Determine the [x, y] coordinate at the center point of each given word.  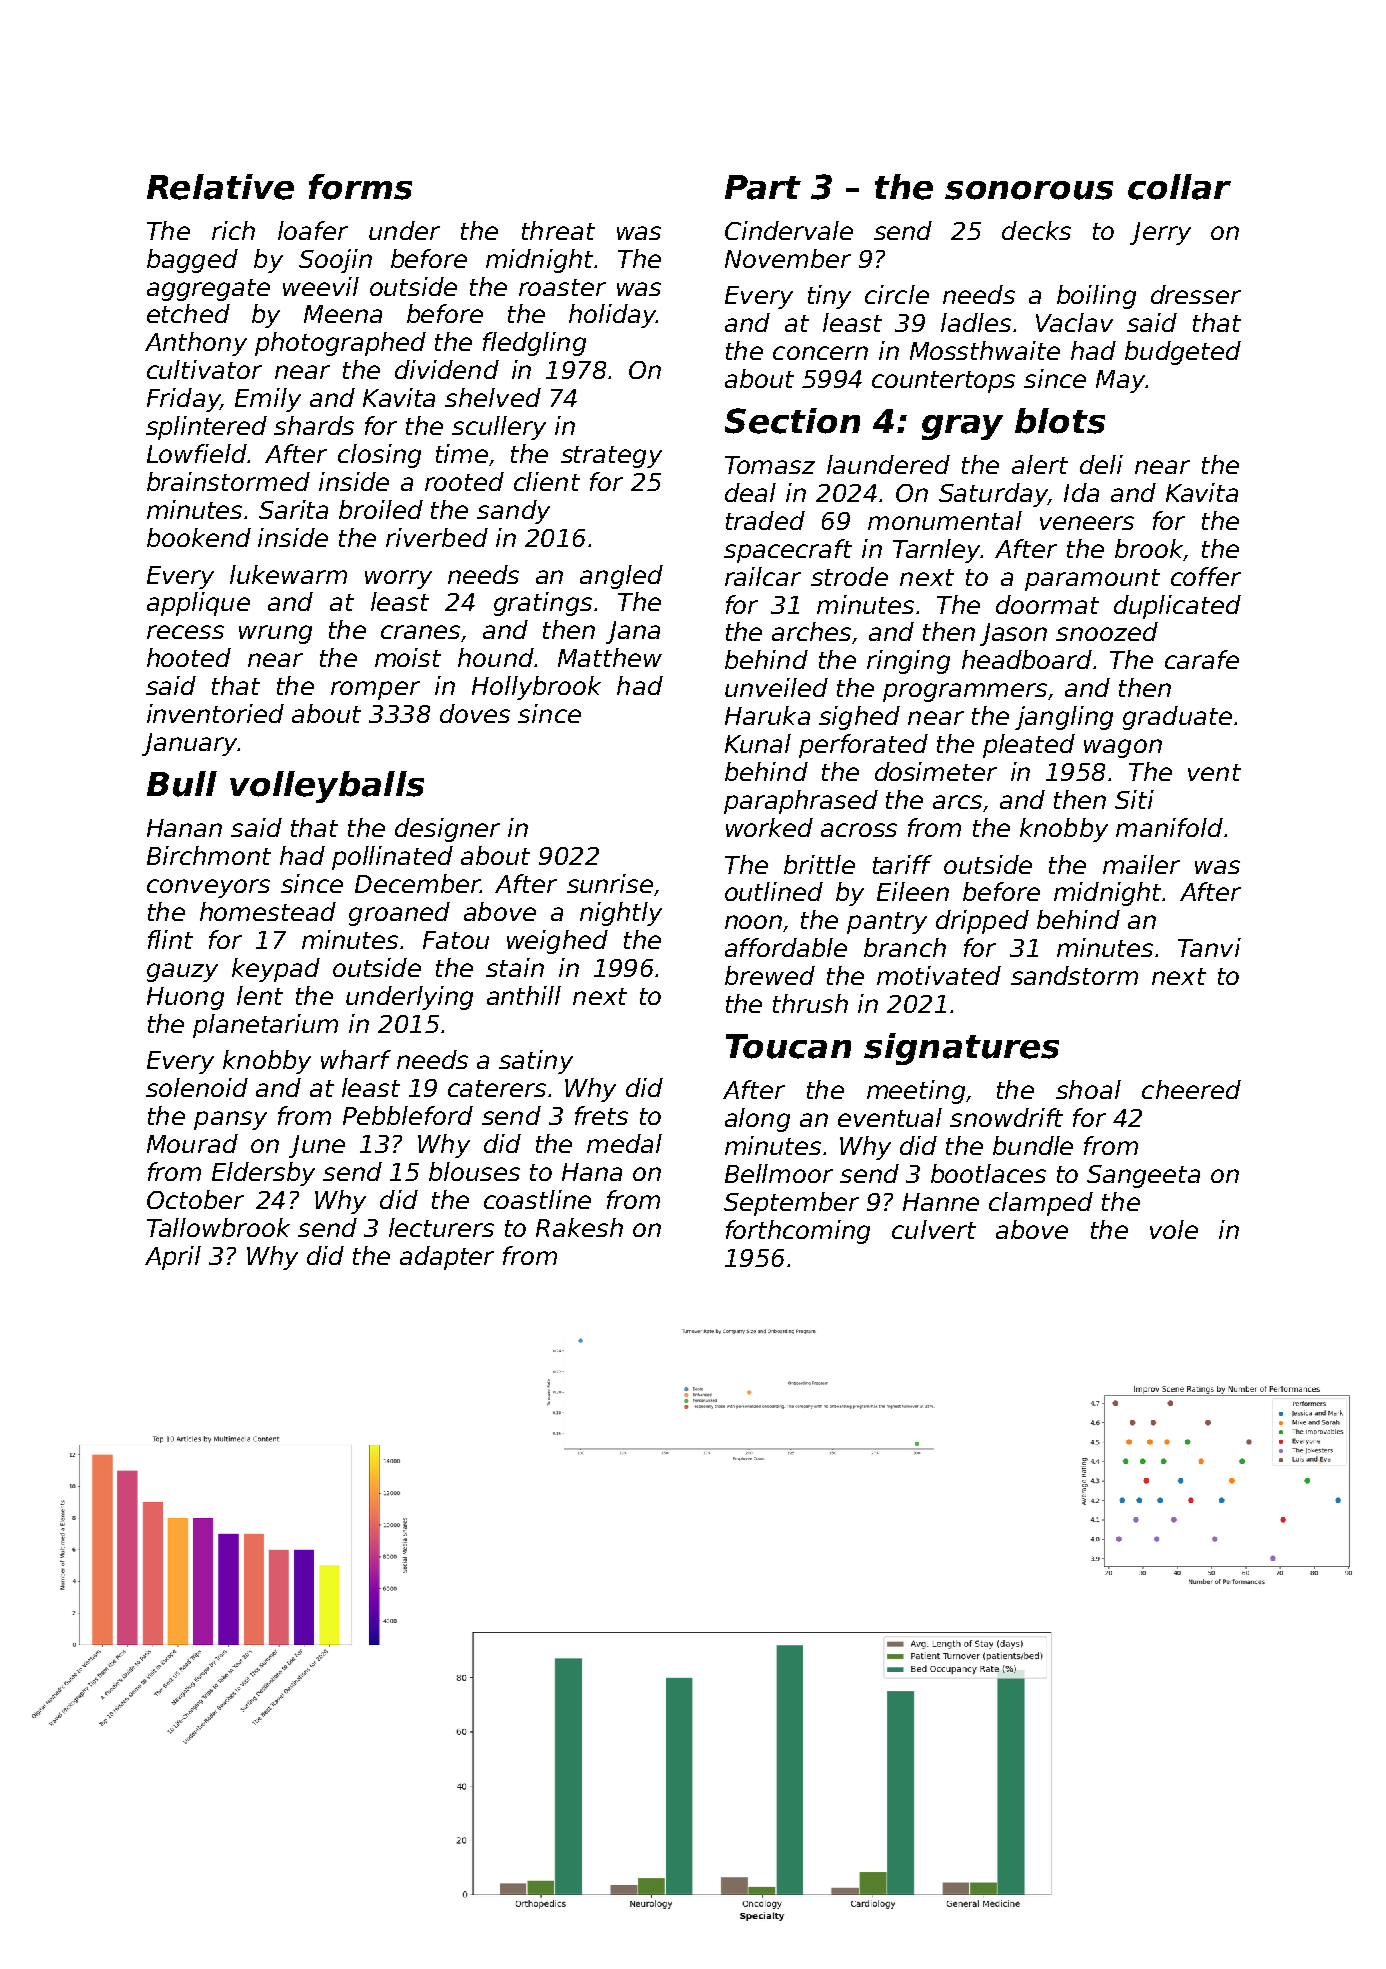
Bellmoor [779, 1173]
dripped [982, 922]
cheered [1191, 1089]
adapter [447, 1258]
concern [820, 353]
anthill [524, 995]
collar [1179, 187]
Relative [220, 187]
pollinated [392, 858]
